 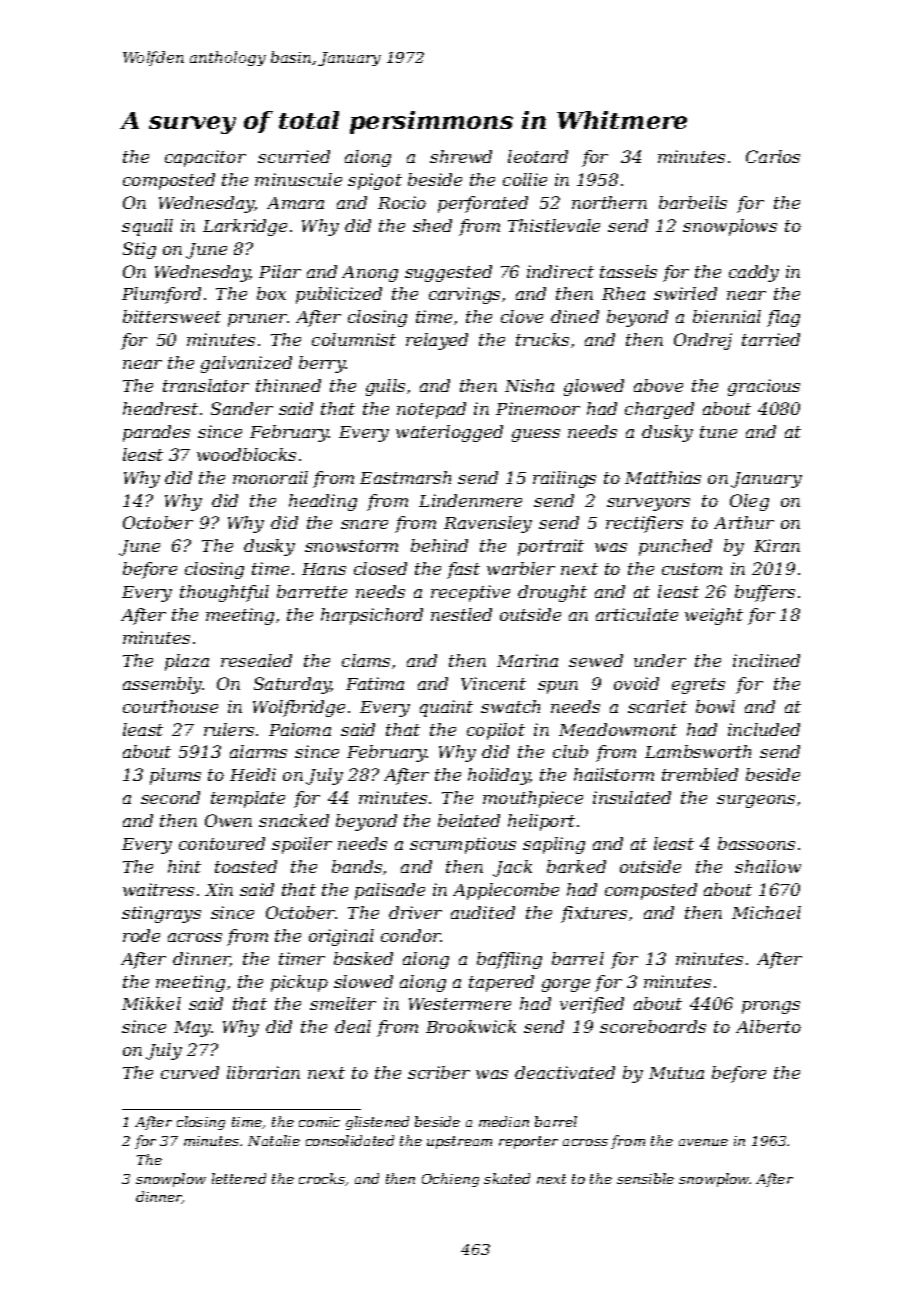 What do you see at coordinates (170, 797) in the document?
I see `second` at bounding box center [170, 797].
